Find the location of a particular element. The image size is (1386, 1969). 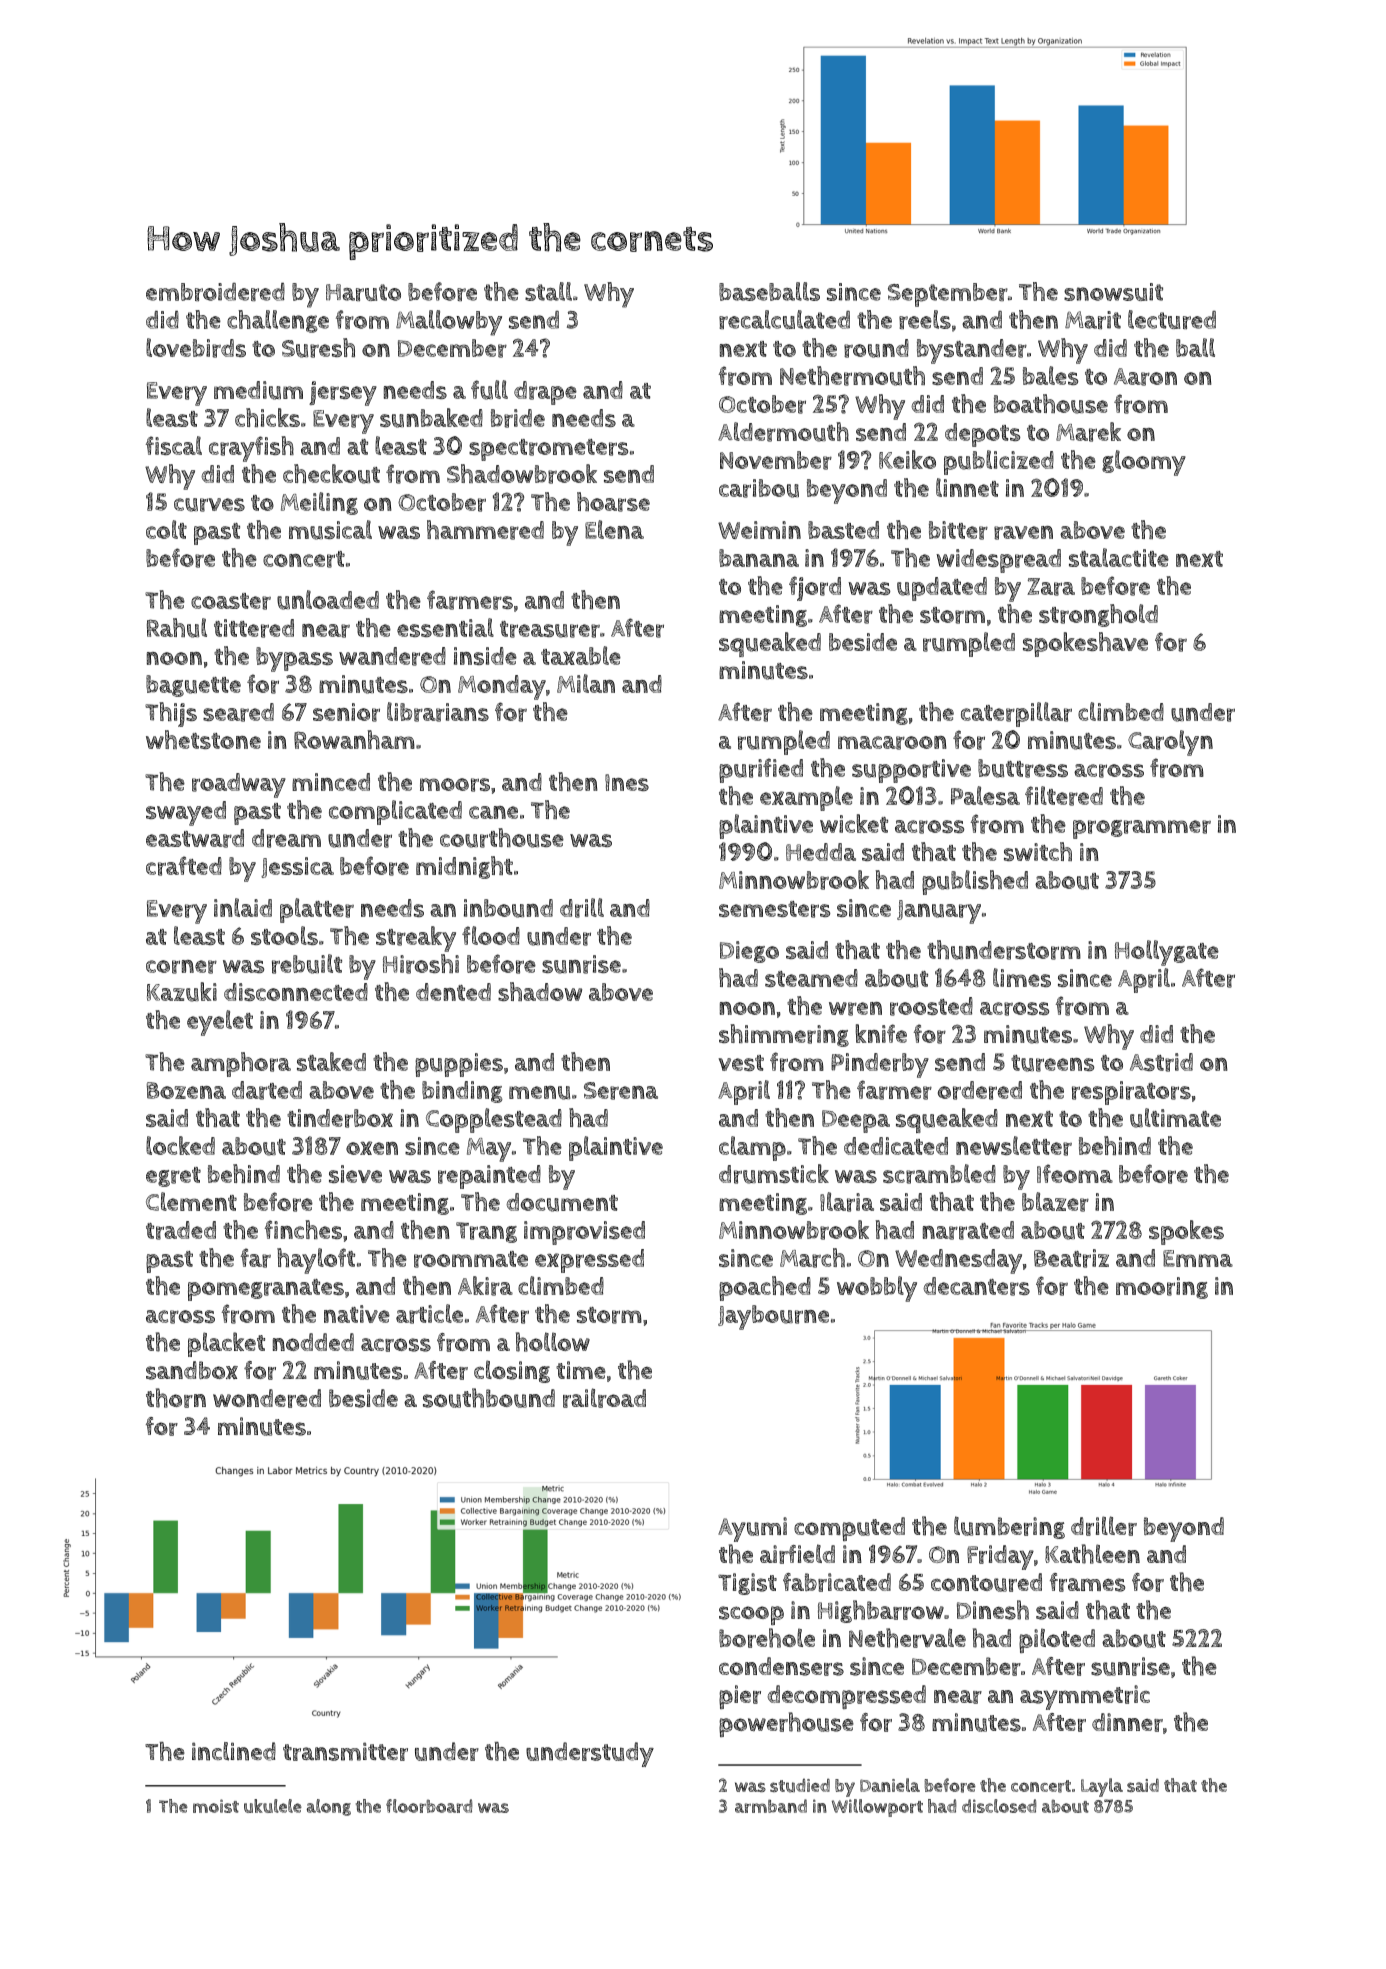

blazer is located at coordinates (1055, 1202).
